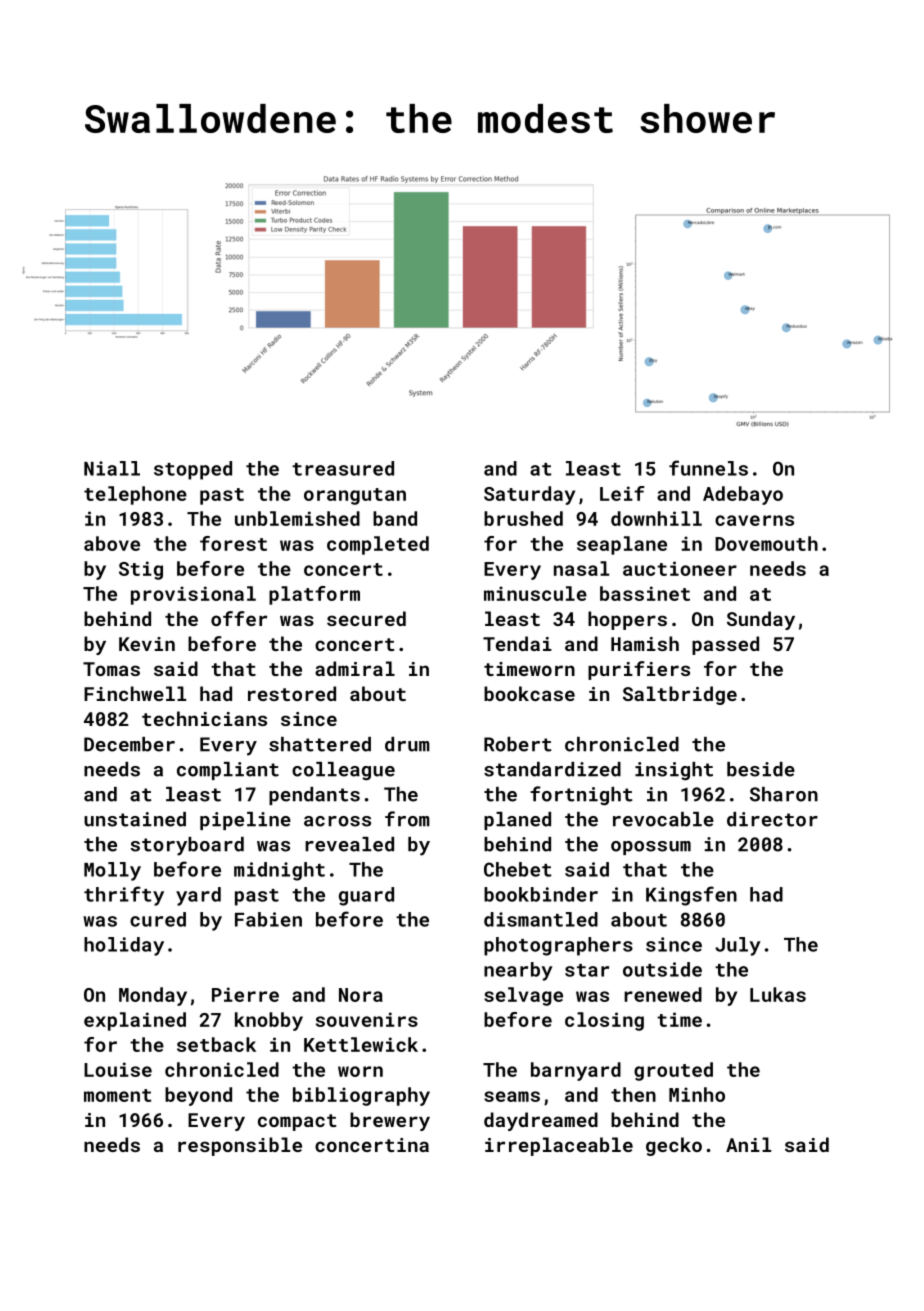 Image resolution: width=924 pixels, height=1311 pixels. I want to click on responsible, so click(240, 1146).
